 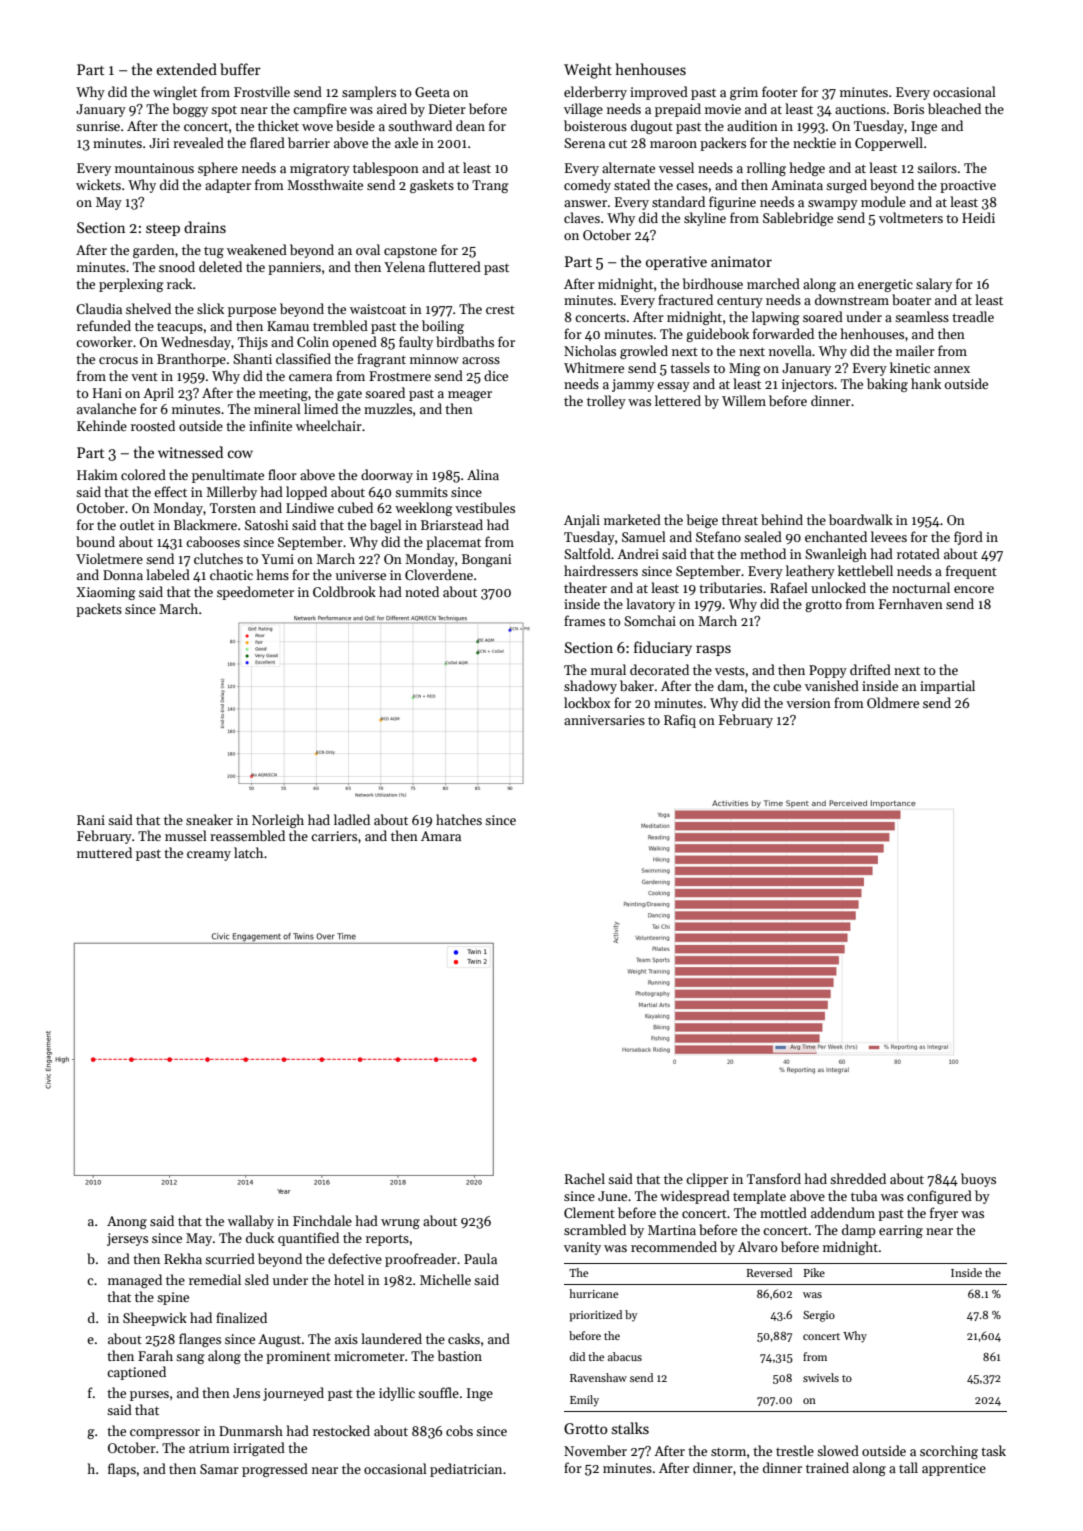 What do you see at coordinates (432, 92) in the document?
I see `Geeta` at bounding box center [432, 92].
